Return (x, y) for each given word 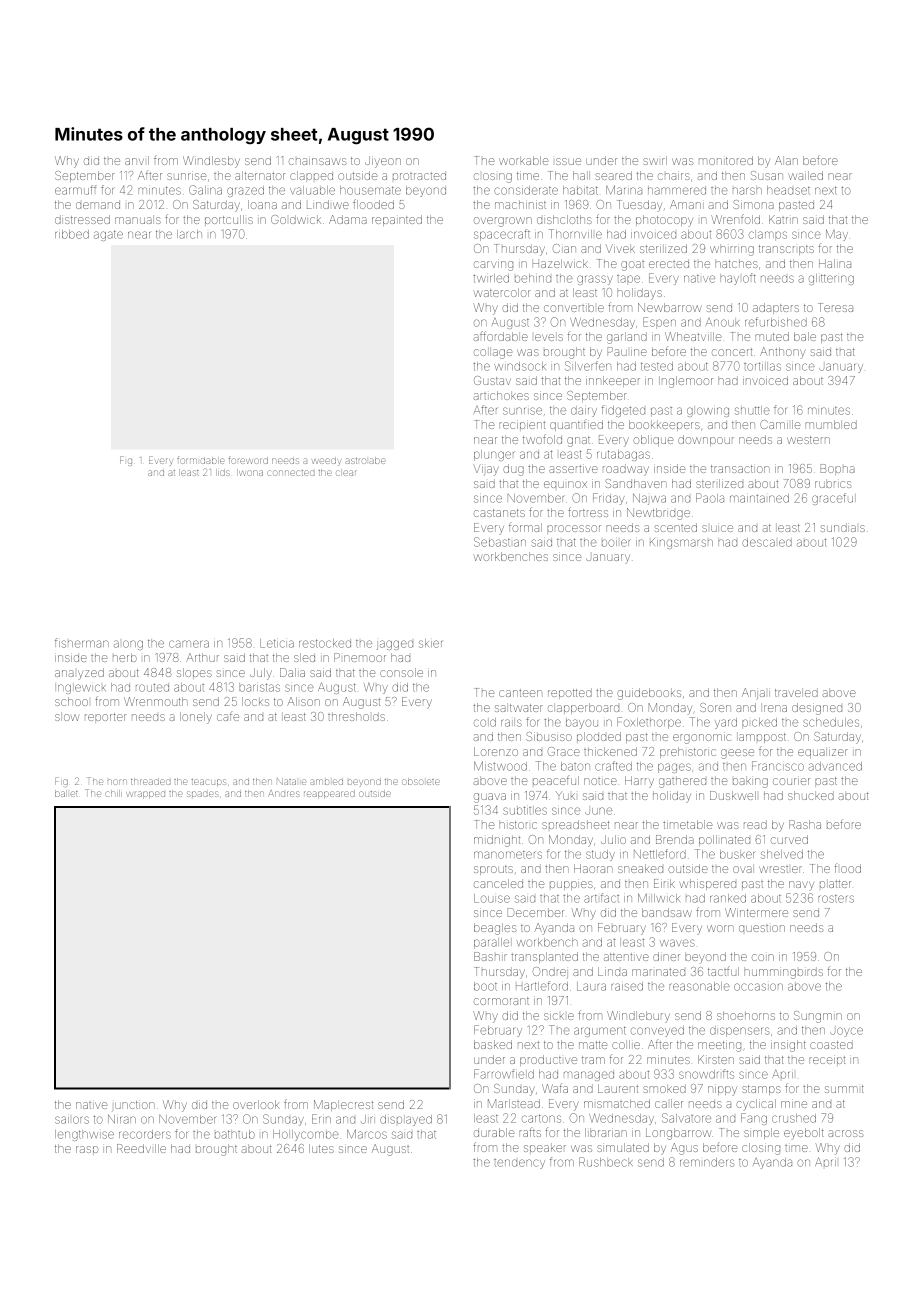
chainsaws (317, 161)
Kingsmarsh (681, 543)
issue (568, 161)
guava (490, 798)
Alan (786, 160)
